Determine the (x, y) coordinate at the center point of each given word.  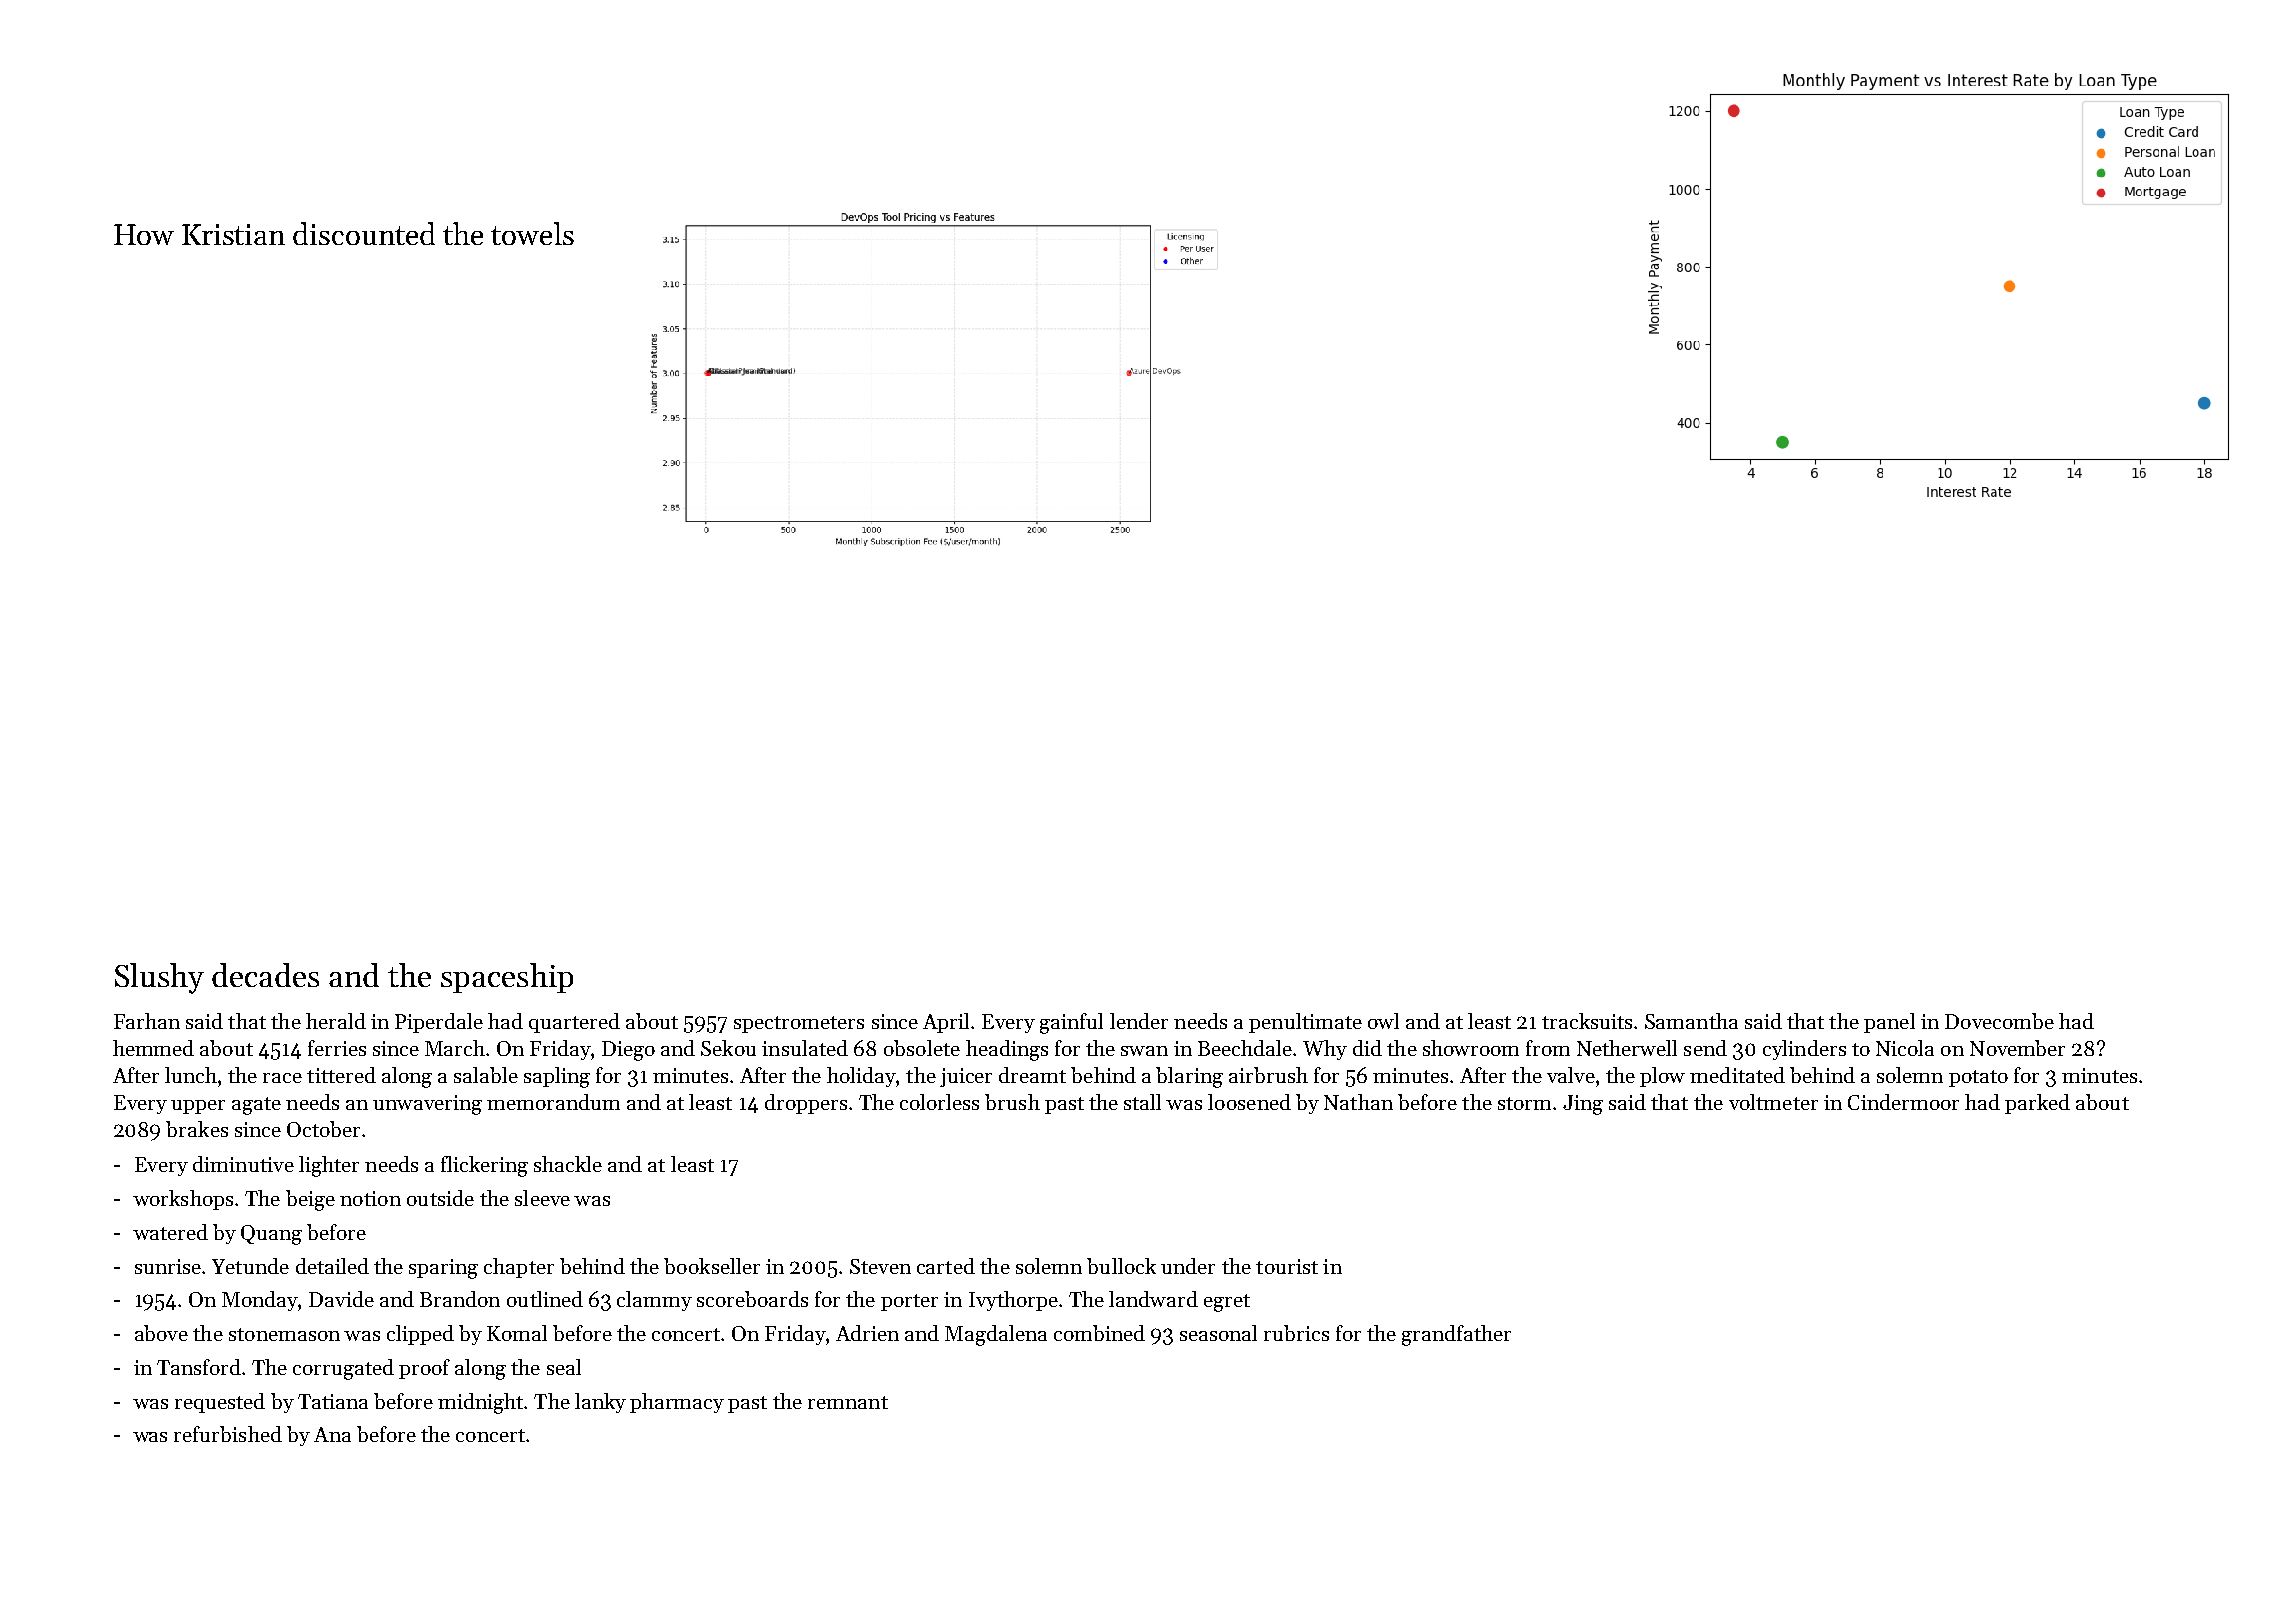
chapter (519, 1268)
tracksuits (1587, 1021)
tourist (1287, 1266)
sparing (443, 1269)
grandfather (1456, 1335)
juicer (966, 1077)
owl (1383, 1021)
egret (1227, 1303)
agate (256, 1106)
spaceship (507, 978)
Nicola (1905, 1048)
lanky (600, 1403)
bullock (1121, 1266)
